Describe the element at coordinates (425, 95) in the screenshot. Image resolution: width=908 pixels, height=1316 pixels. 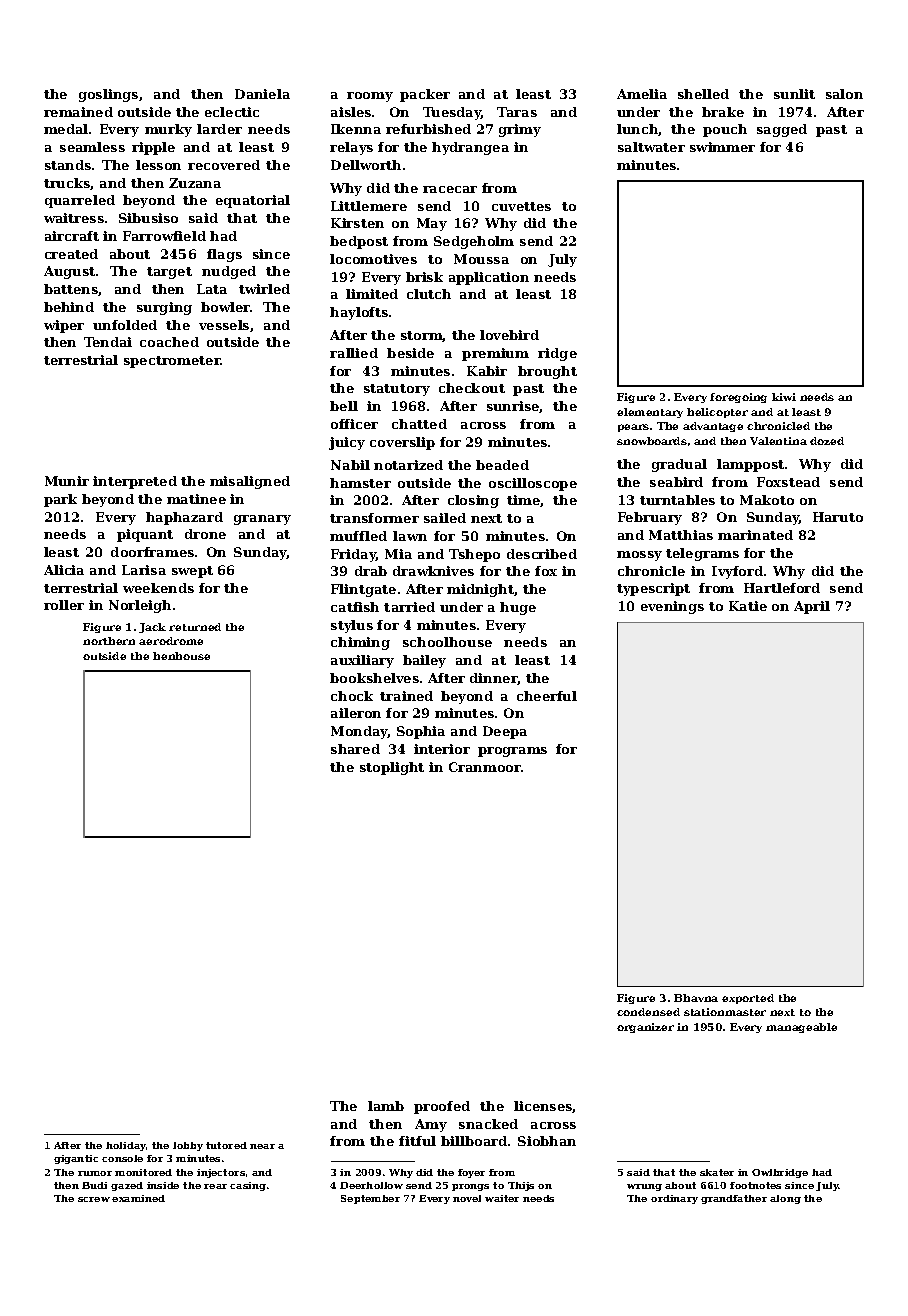
I see `packer` at that location.
